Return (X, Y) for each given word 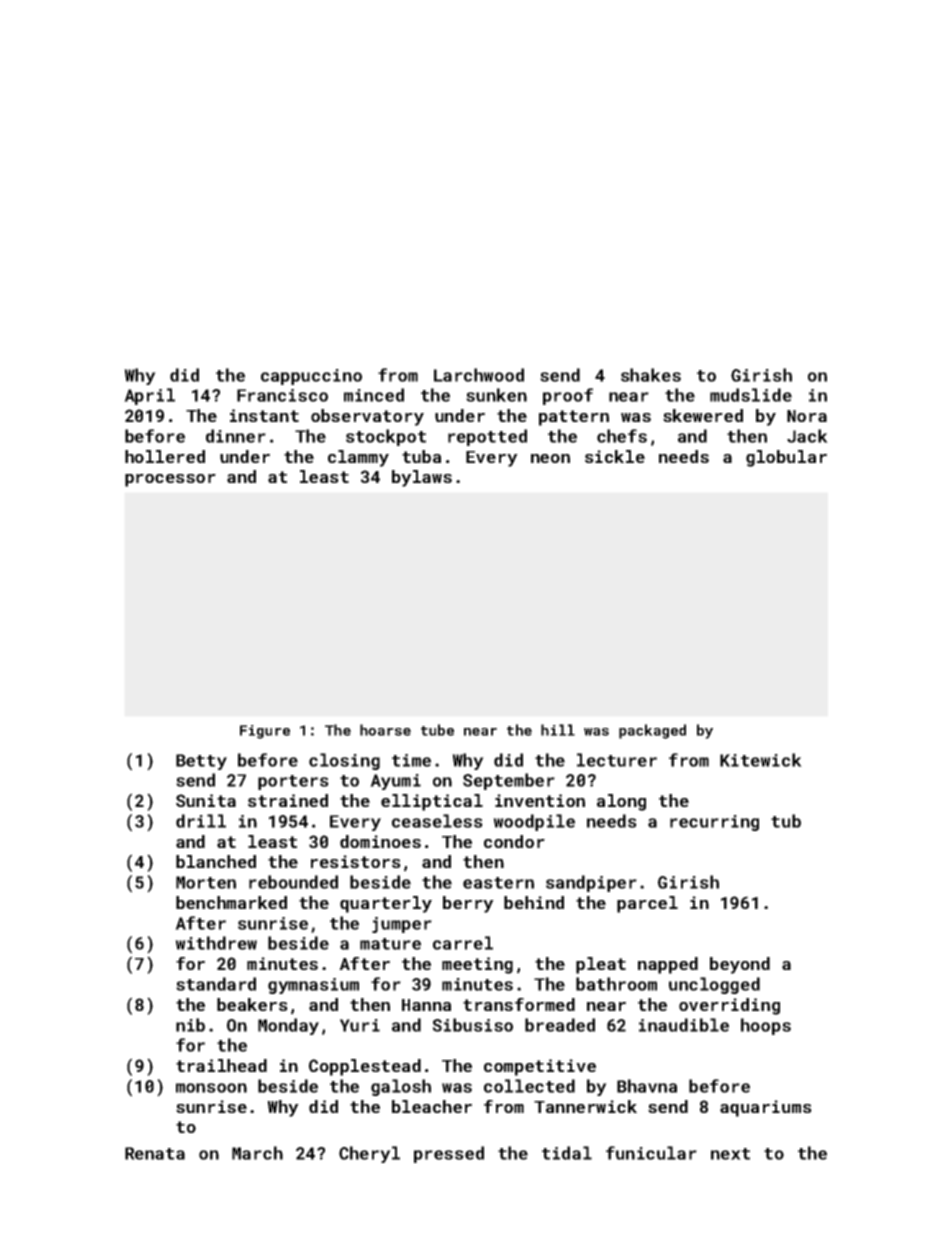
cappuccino (311, 377)
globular (786, 458)
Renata (155, 1153)
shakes (651, 375)
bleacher (432, 1106)
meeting (477, 965)
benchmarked (231, 902)
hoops (766, 1026)
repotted (487, 437)
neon (550, 458)
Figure (265, 732)
